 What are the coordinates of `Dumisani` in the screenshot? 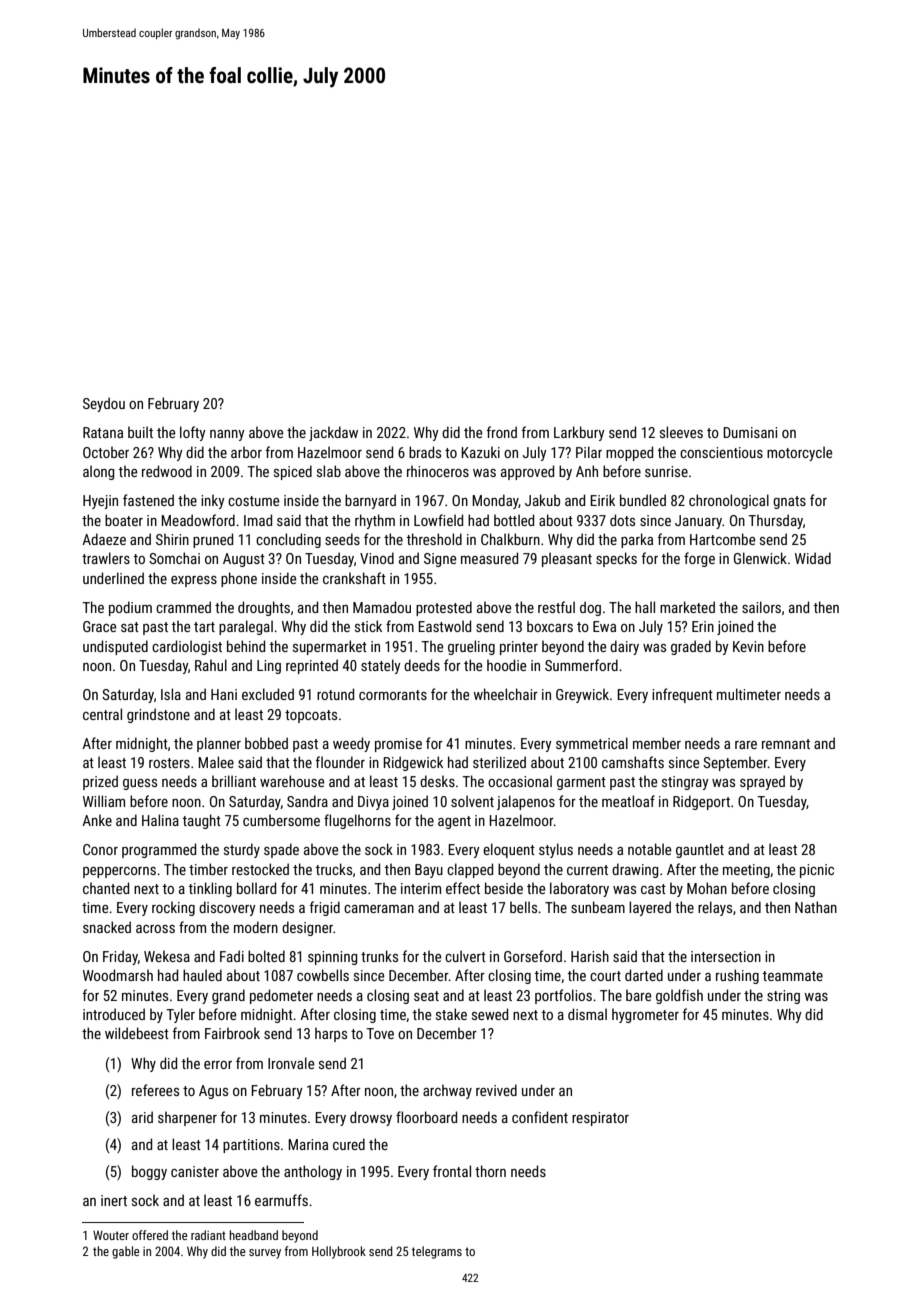 It's located at (750, 432).
